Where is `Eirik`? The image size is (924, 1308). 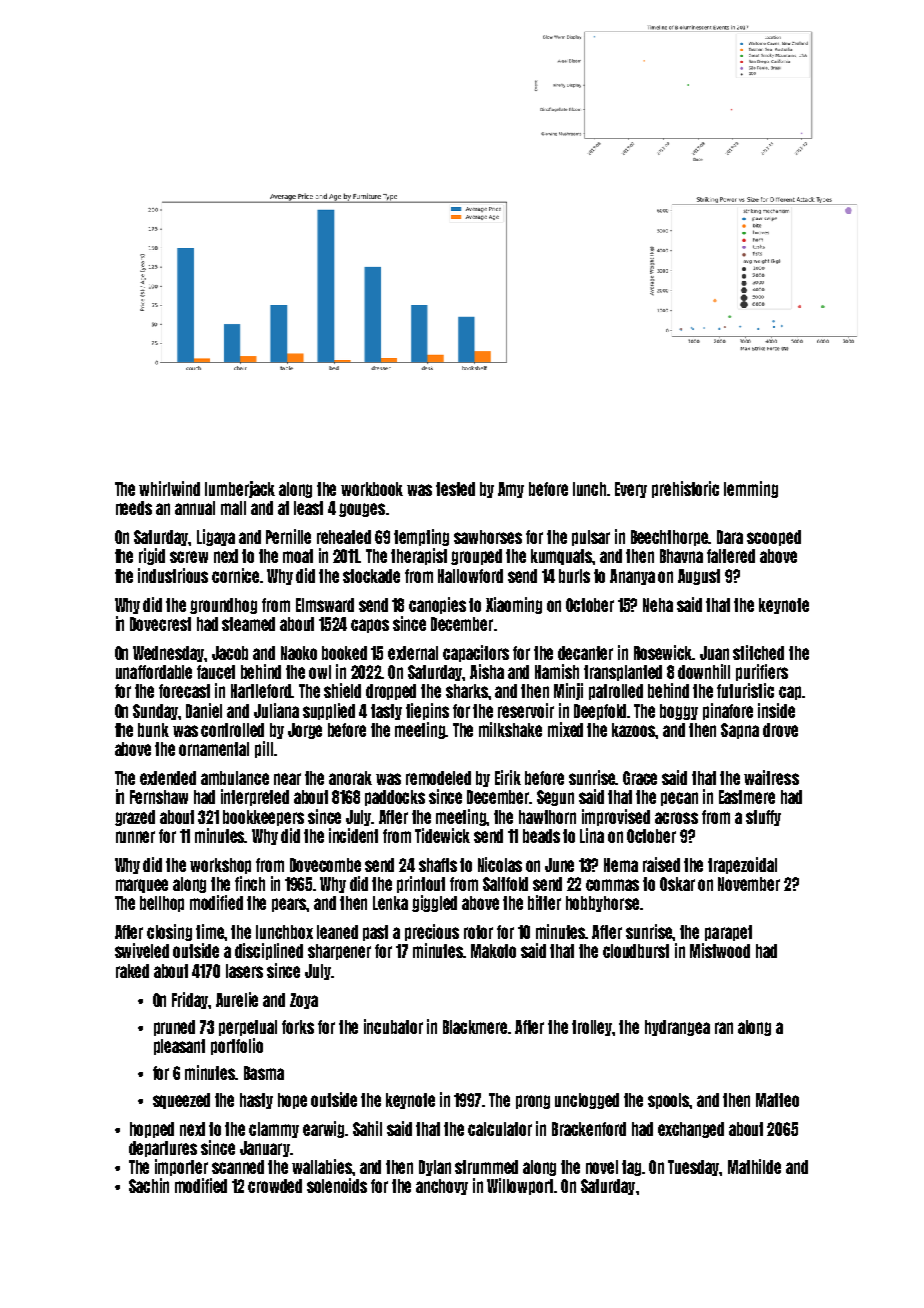 Eirik is located at coordinates (508, 777).
